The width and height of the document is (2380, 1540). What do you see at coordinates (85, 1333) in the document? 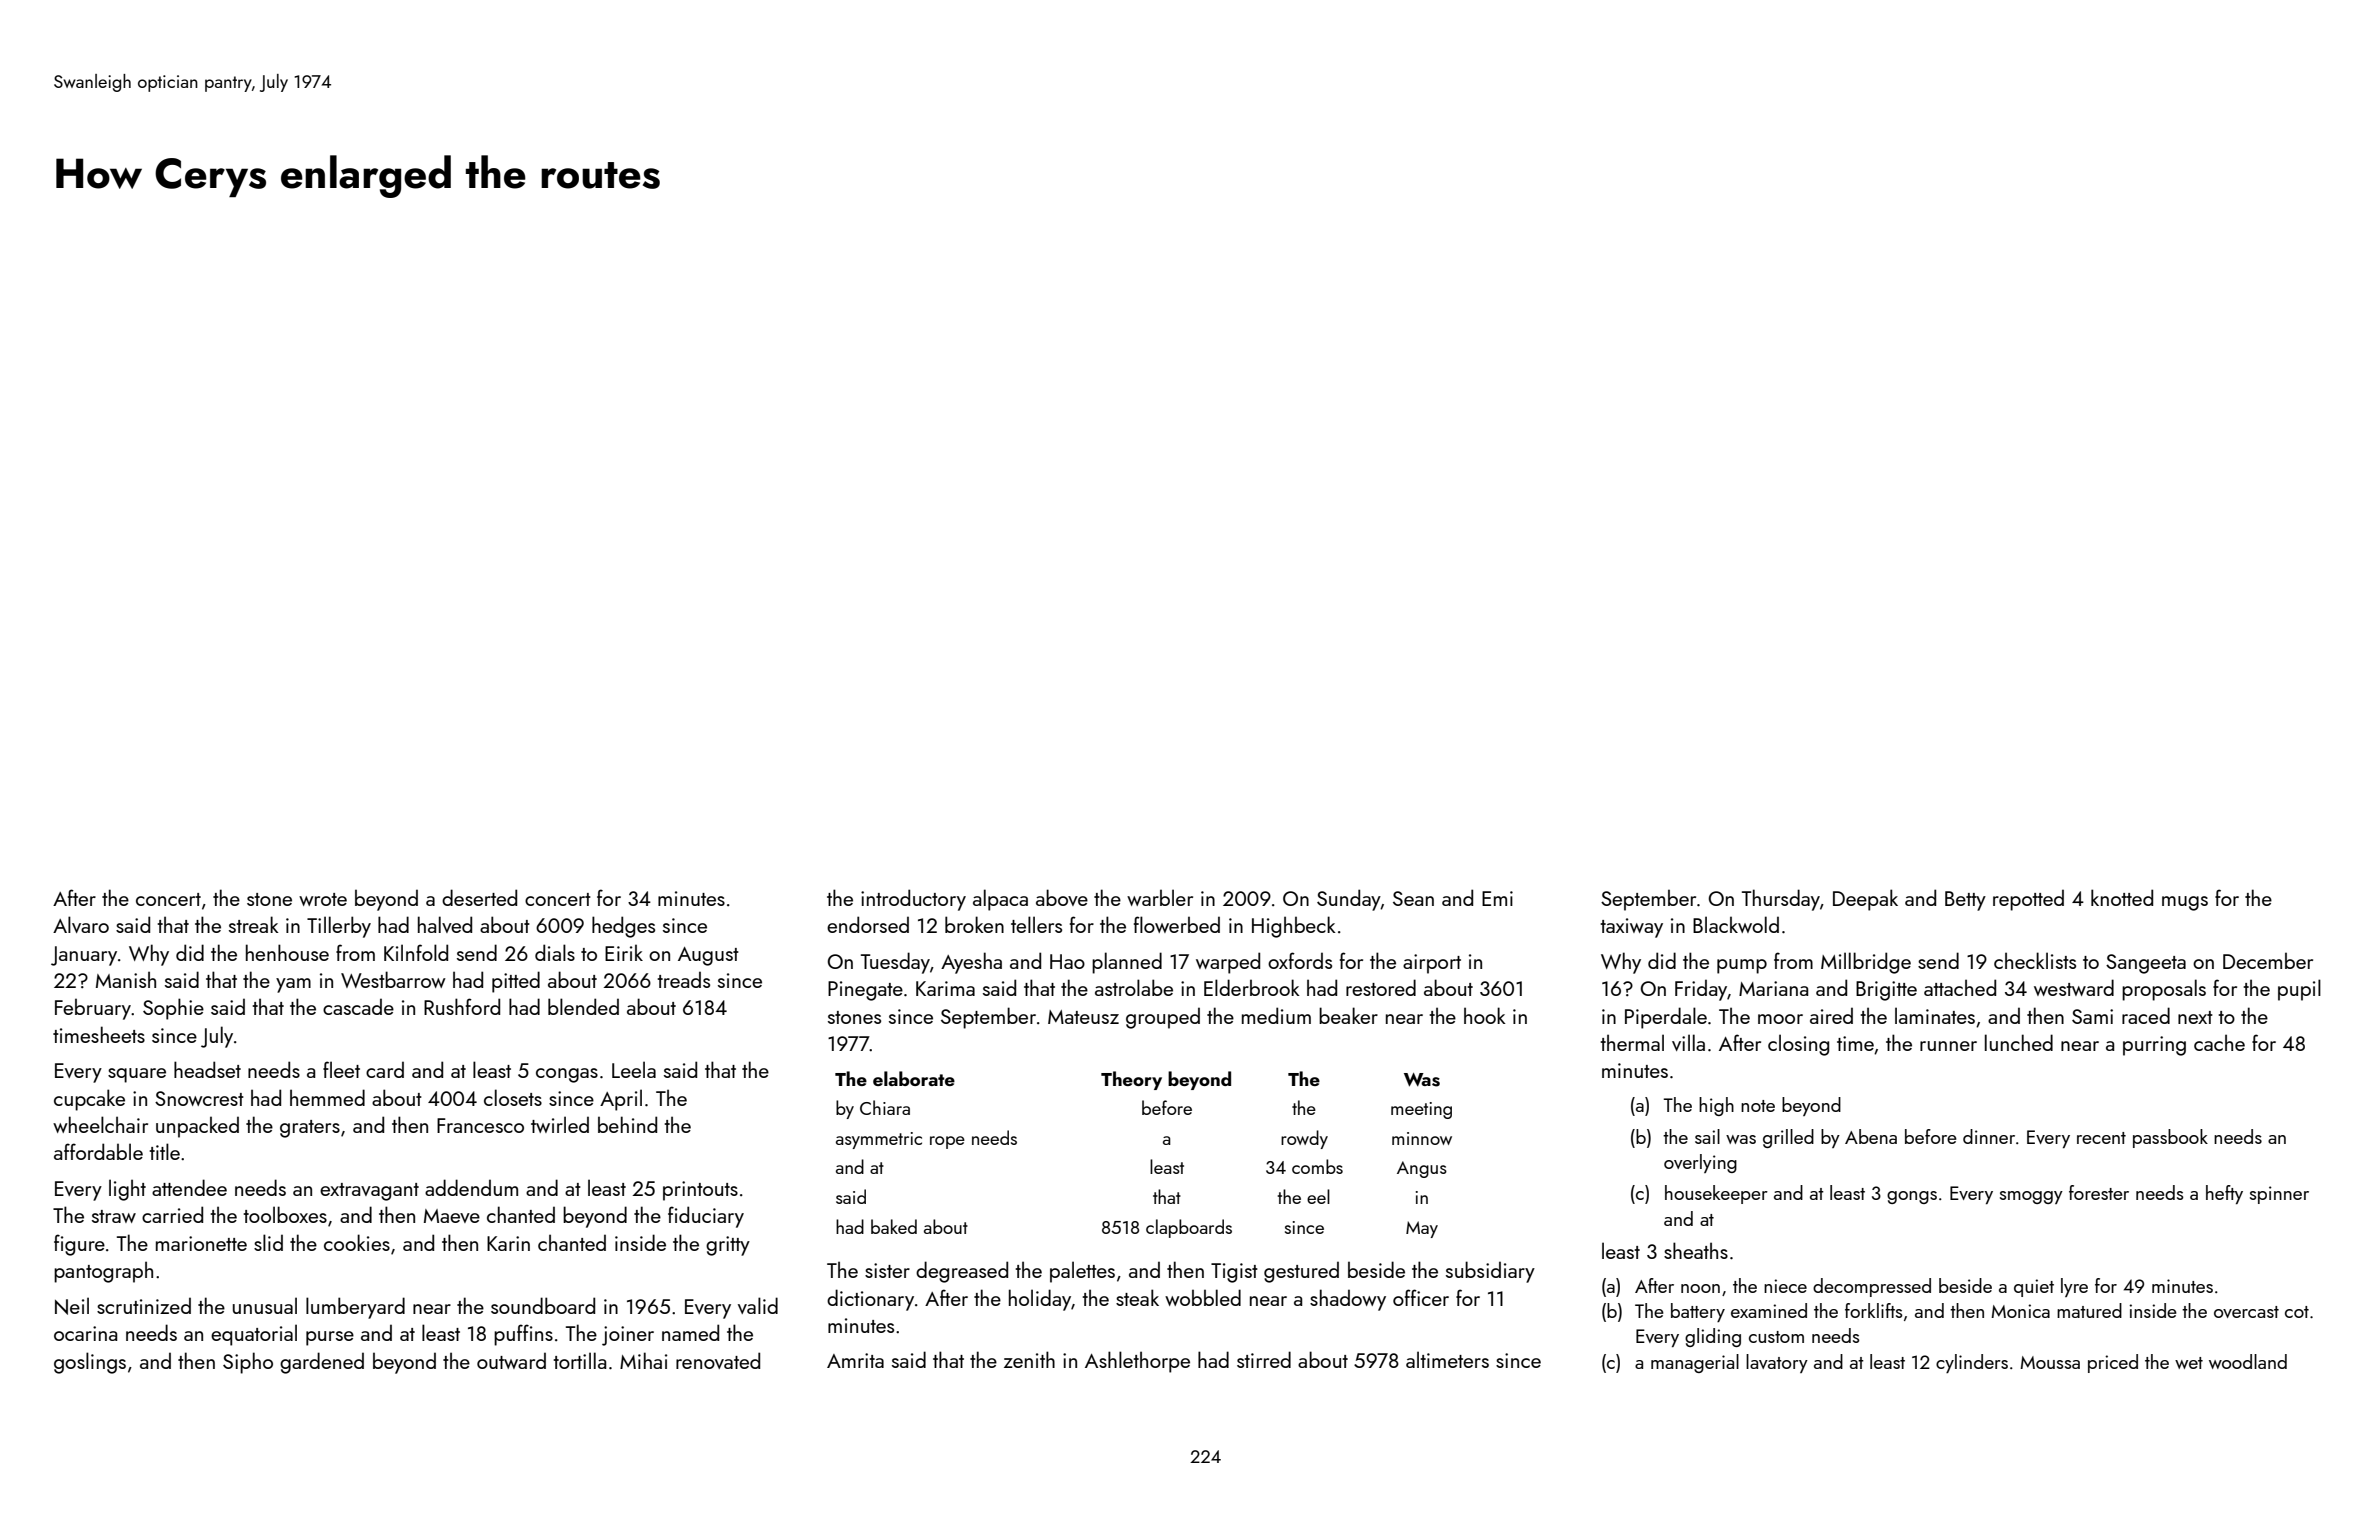
I see `ocarina` at bounding box center [85, 1333].
